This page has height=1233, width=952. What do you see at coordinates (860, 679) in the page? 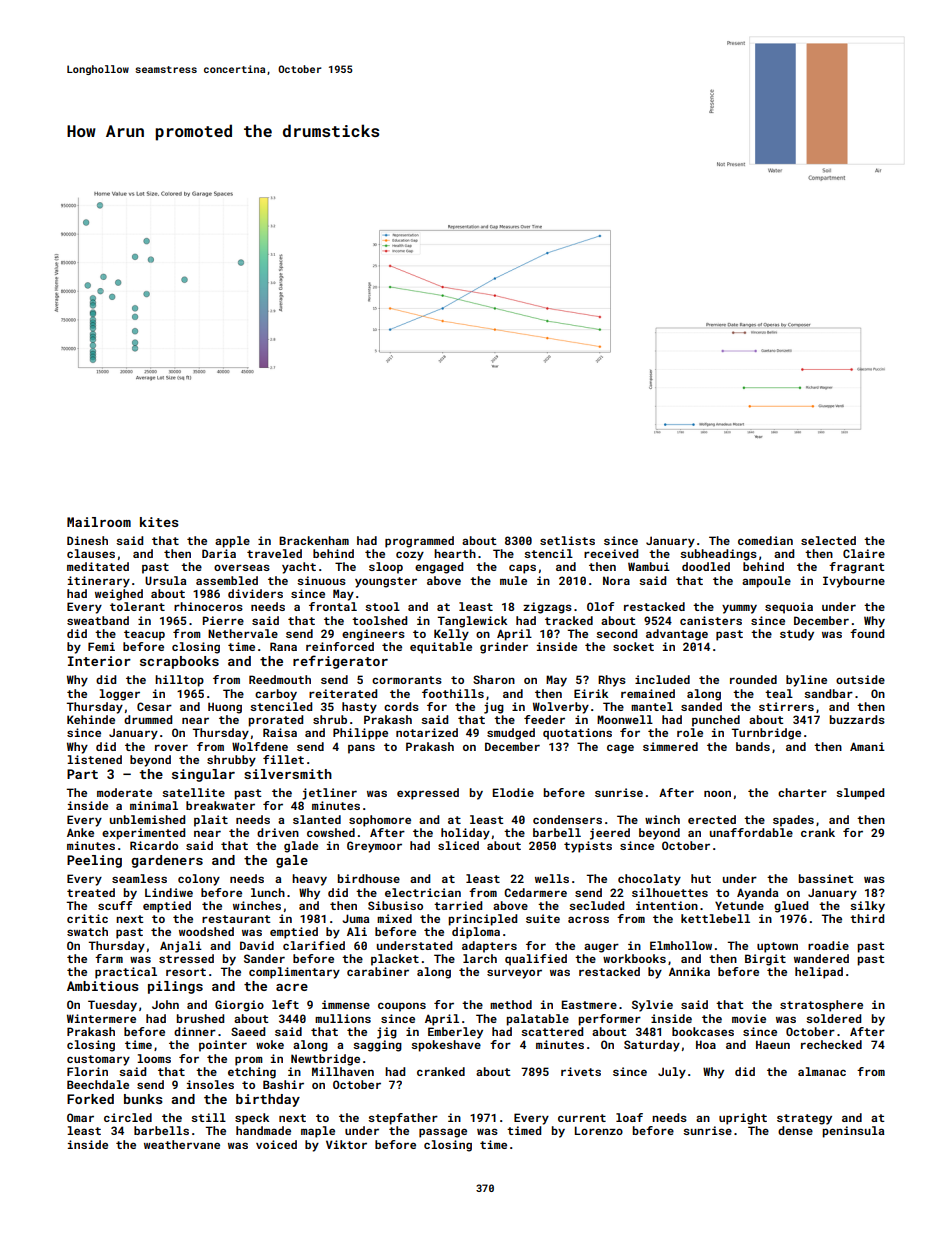
I see `outside` at bounding box center [860, 679].
